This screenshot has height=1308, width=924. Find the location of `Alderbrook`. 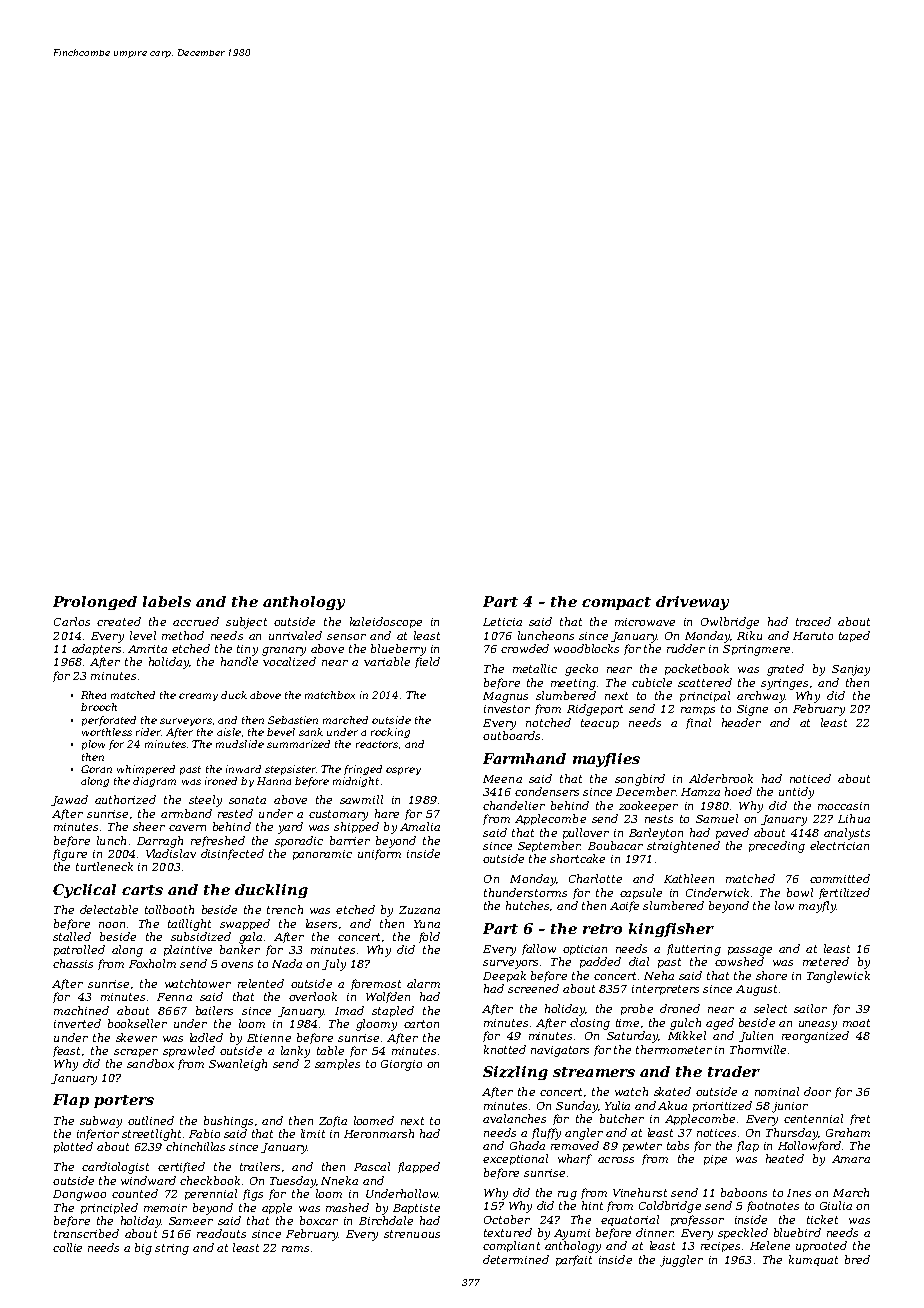

Alderbrook is located at coordinates (721, 778).
